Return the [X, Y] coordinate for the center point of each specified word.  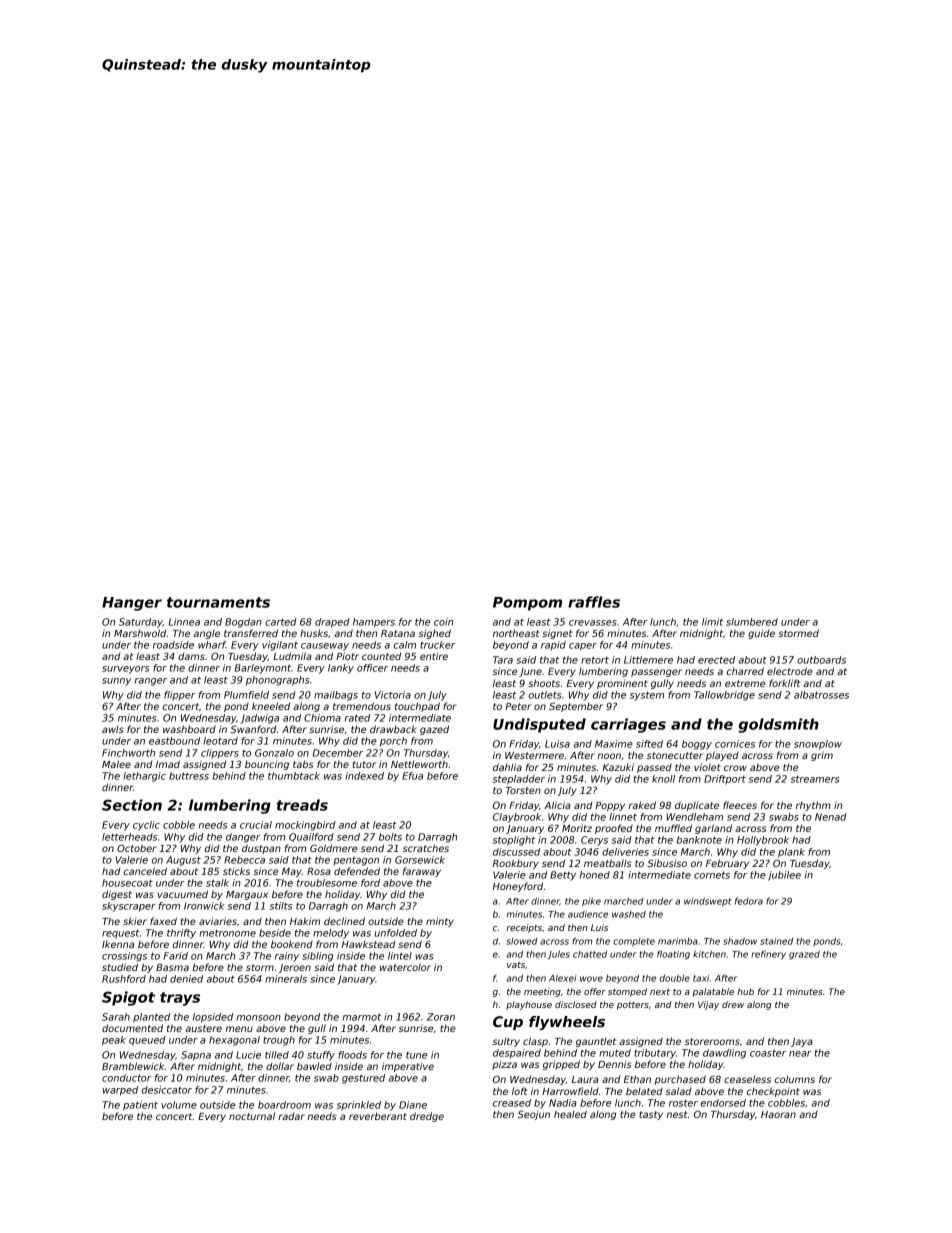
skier [135, 921]
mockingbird [305, 826]
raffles [594, 602]
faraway [422, 872]
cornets [712, 875]
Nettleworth [419, 764]
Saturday [141, 623]
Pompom [527, 604]
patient [140, 1106]
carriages [628, 725]
